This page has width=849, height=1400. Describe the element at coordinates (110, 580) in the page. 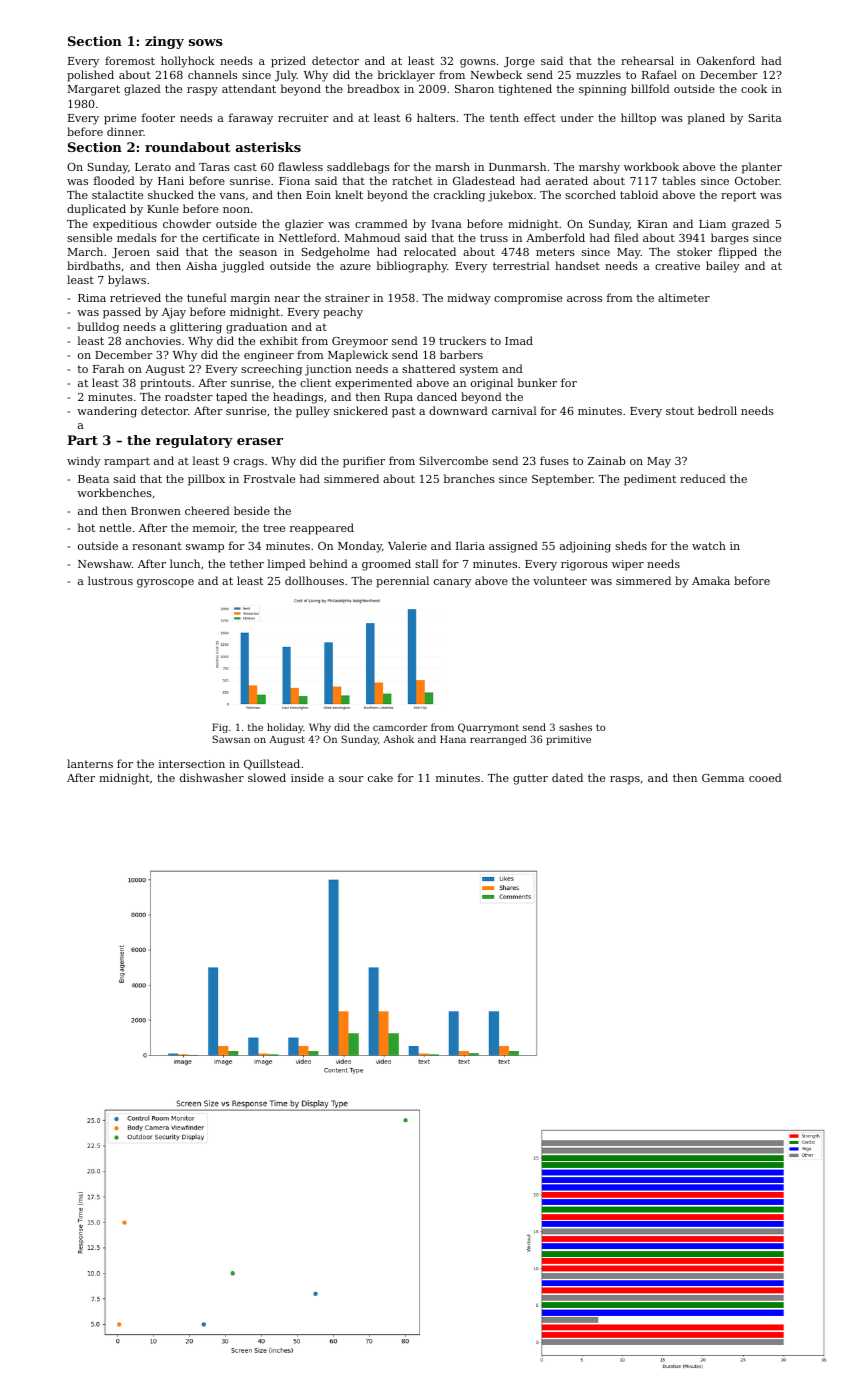

I see `lustrous` at that location.
